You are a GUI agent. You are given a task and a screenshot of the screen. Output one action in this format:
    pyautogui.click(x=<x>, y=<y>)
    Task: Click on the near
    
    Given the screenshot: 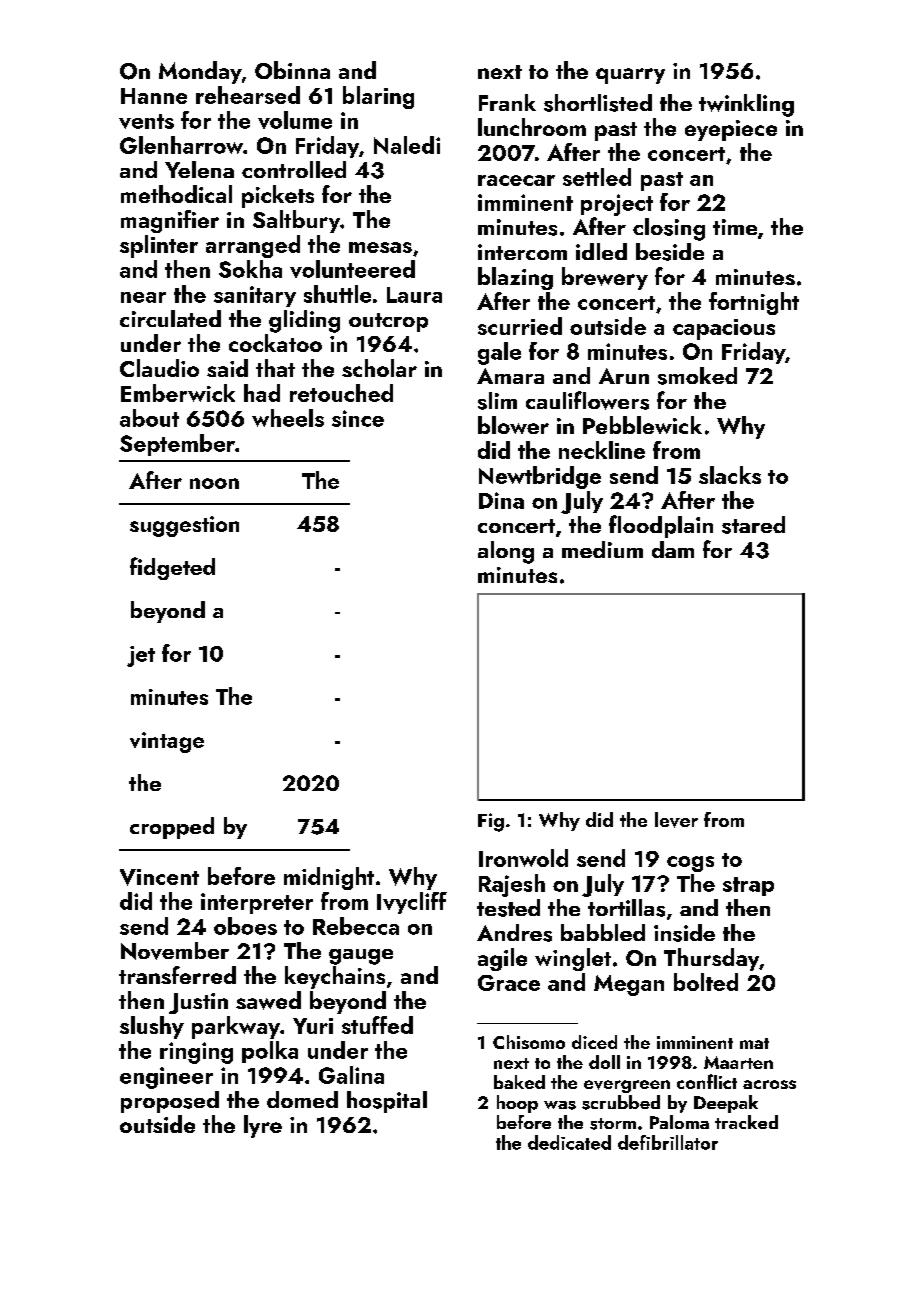 What is the action you would take?
    pyautogui.click(x=143, y=297)
